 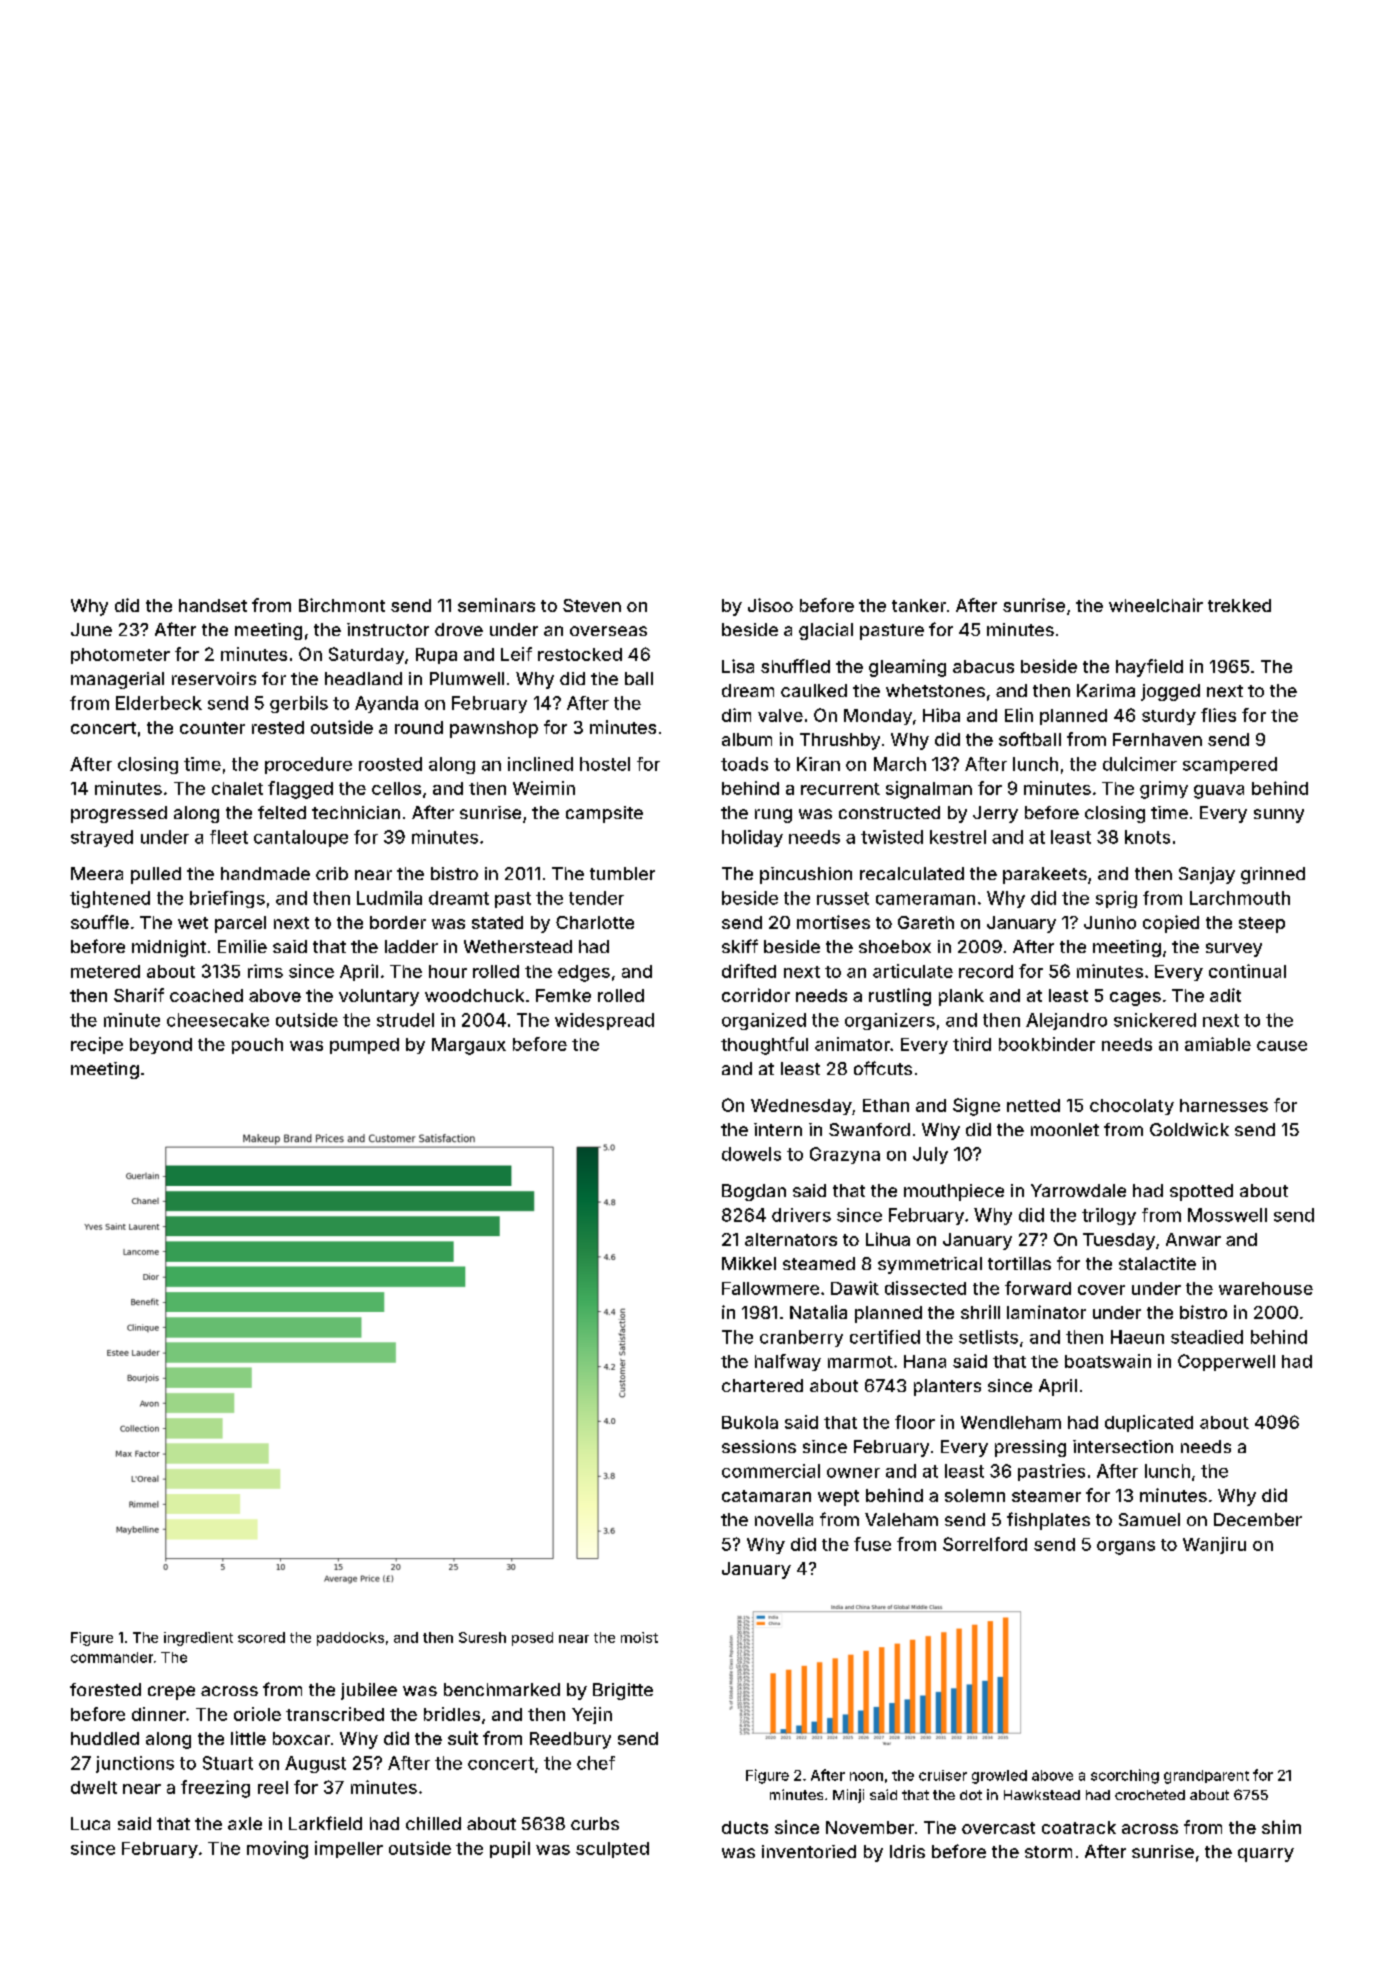 I want to click on harnesses, so click(x=1224, y=1105).
